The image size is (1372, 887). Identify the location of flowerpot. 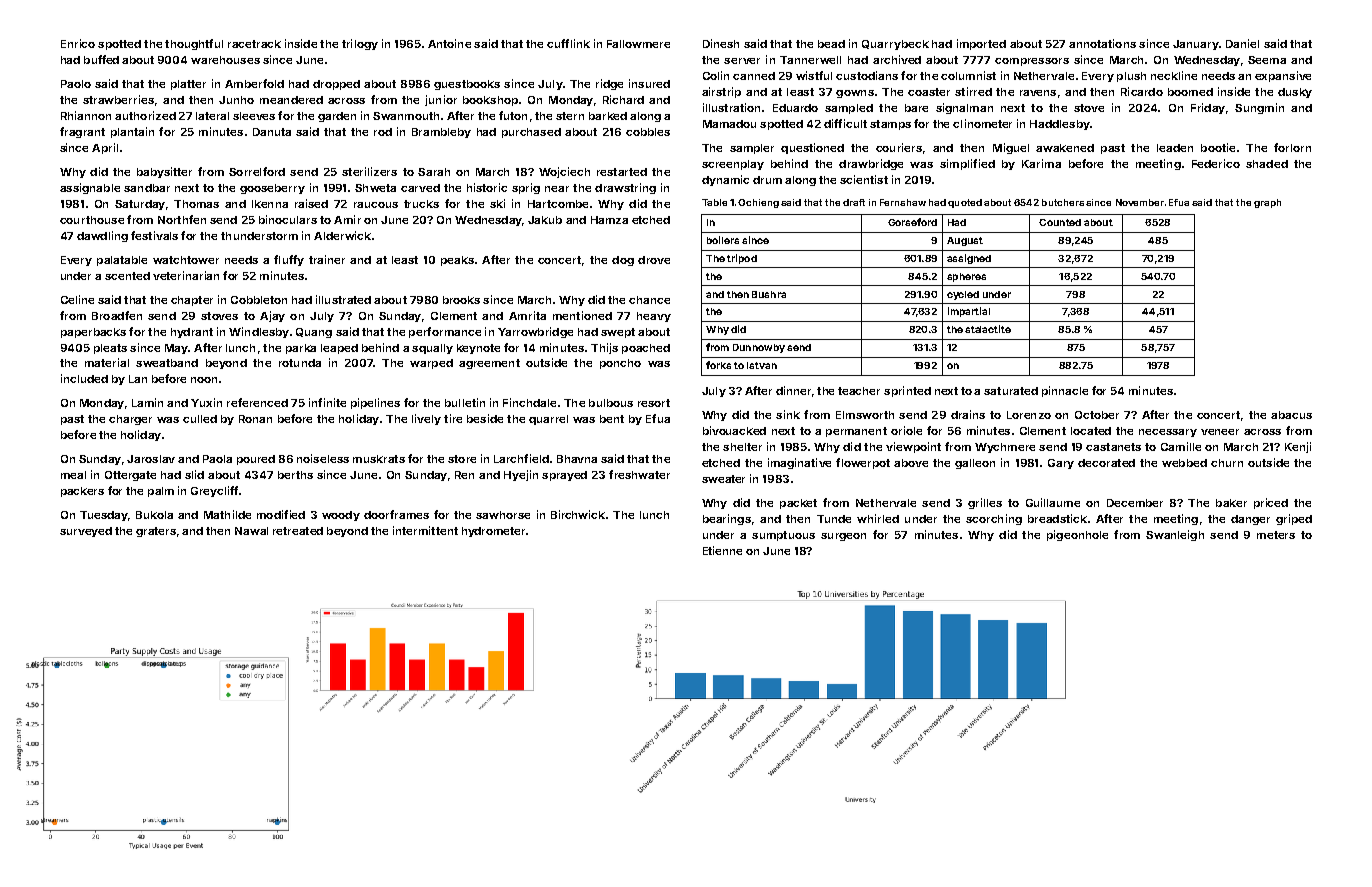
(863, 463).
